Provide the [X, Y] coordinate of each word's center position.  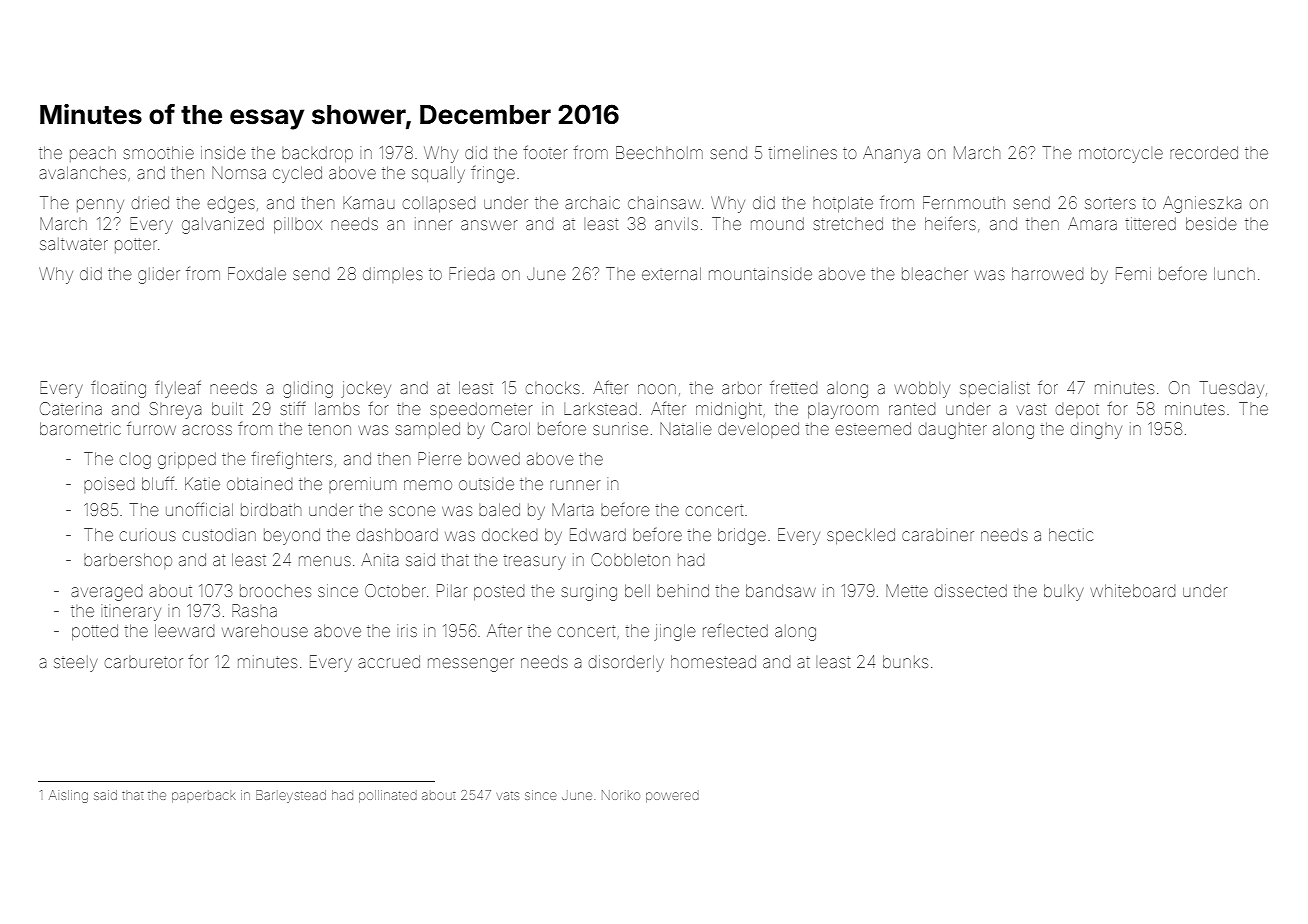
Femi [1133, 273]
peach [93, 154]
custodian [219, 535]
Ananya [891, 154]
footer [545, 152]
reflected [735, 630]
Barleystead [291, 796]
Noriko [621, 795]
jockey [366, 389]
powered [672, 797]
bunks [905, 661]
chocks [553, 387]
